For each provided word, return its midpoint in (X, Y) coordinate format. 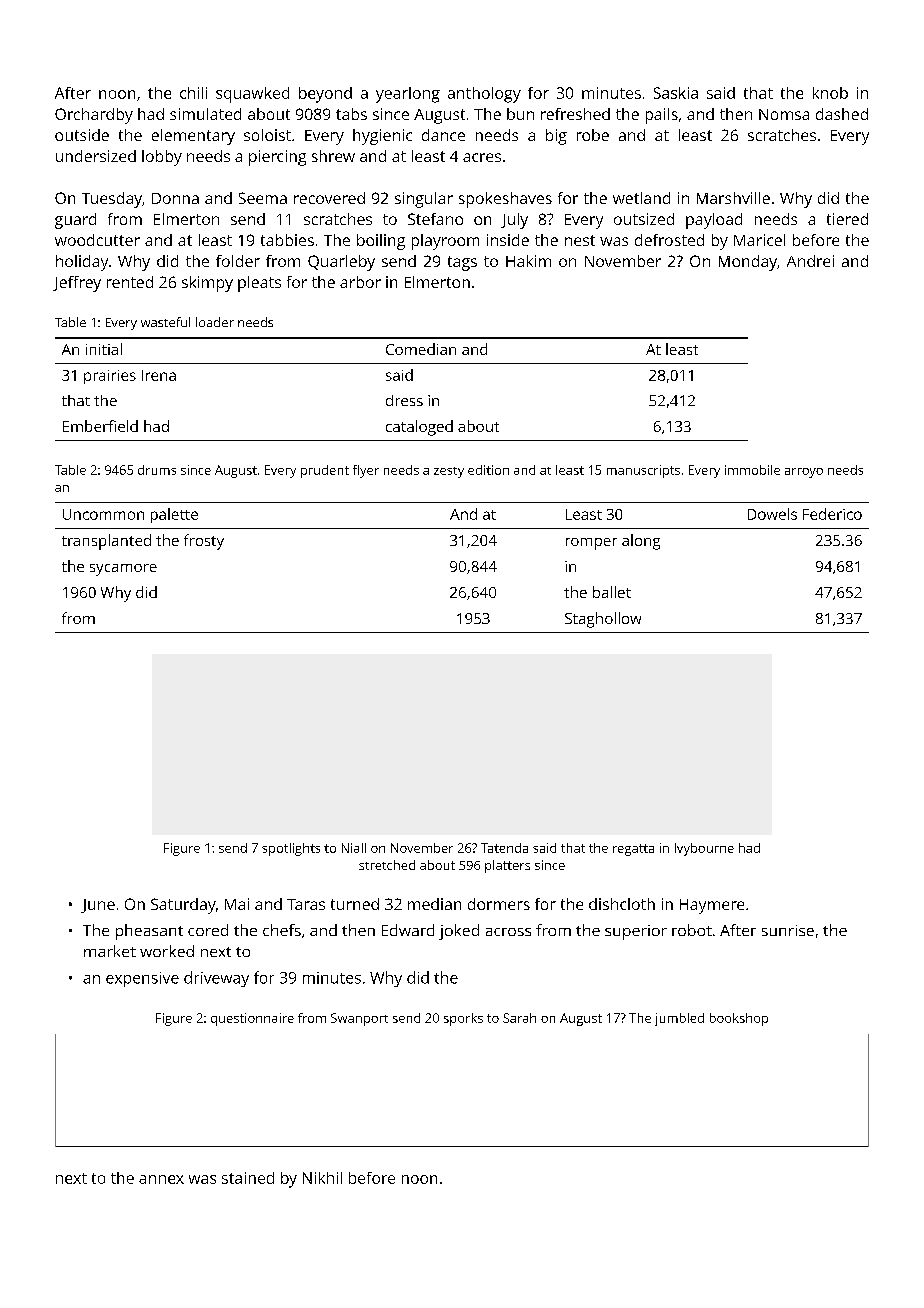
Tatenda (504, 848)
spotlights (291, 849)
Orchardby (94, 116)
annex (161, 1179)
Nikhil (322, 1178)
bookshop (739, 1019)
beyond (325, 95)
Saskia (676, 93)
